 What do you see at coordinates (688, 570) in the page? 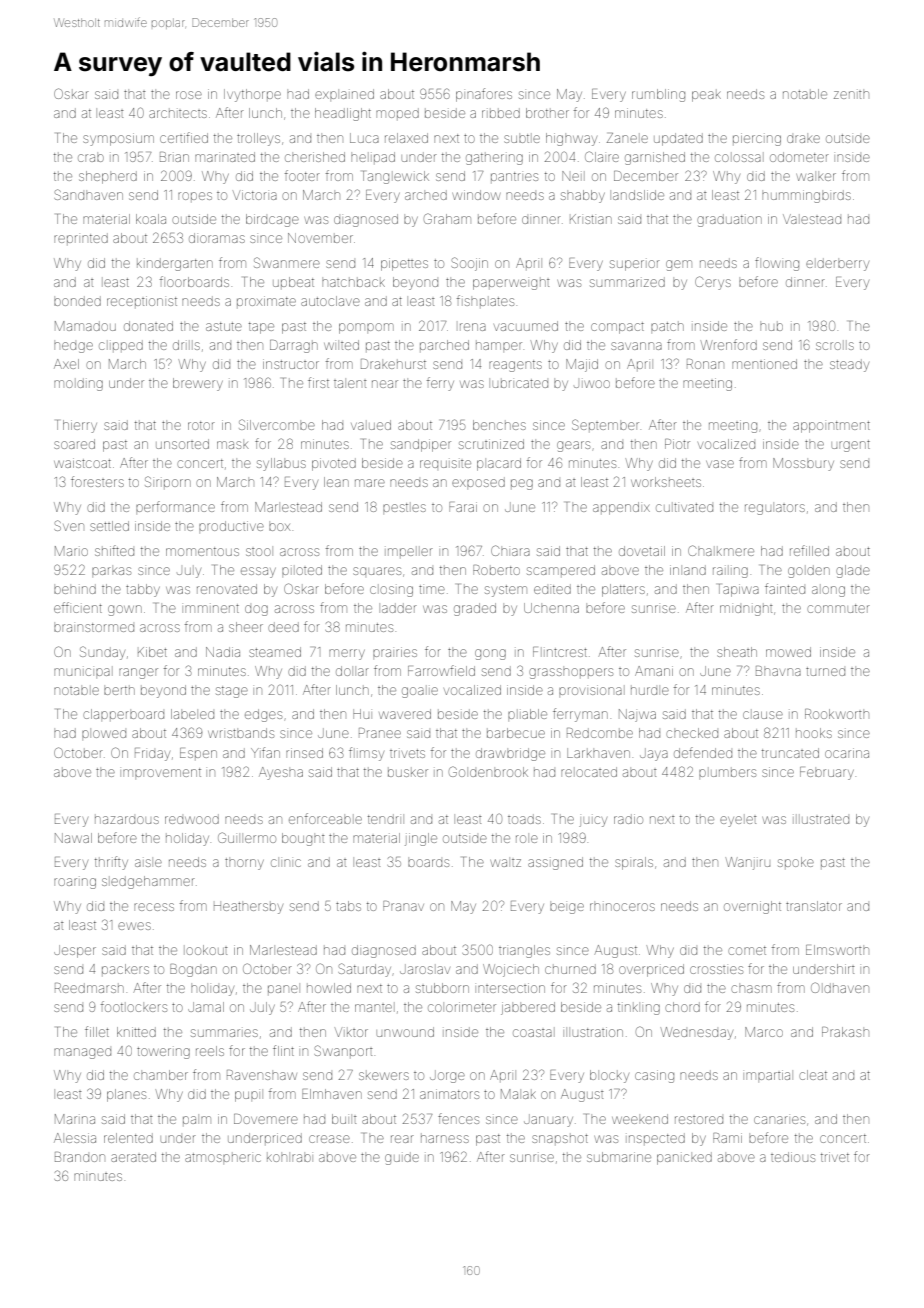
I see `inland` at bounding box center [688, 570].
